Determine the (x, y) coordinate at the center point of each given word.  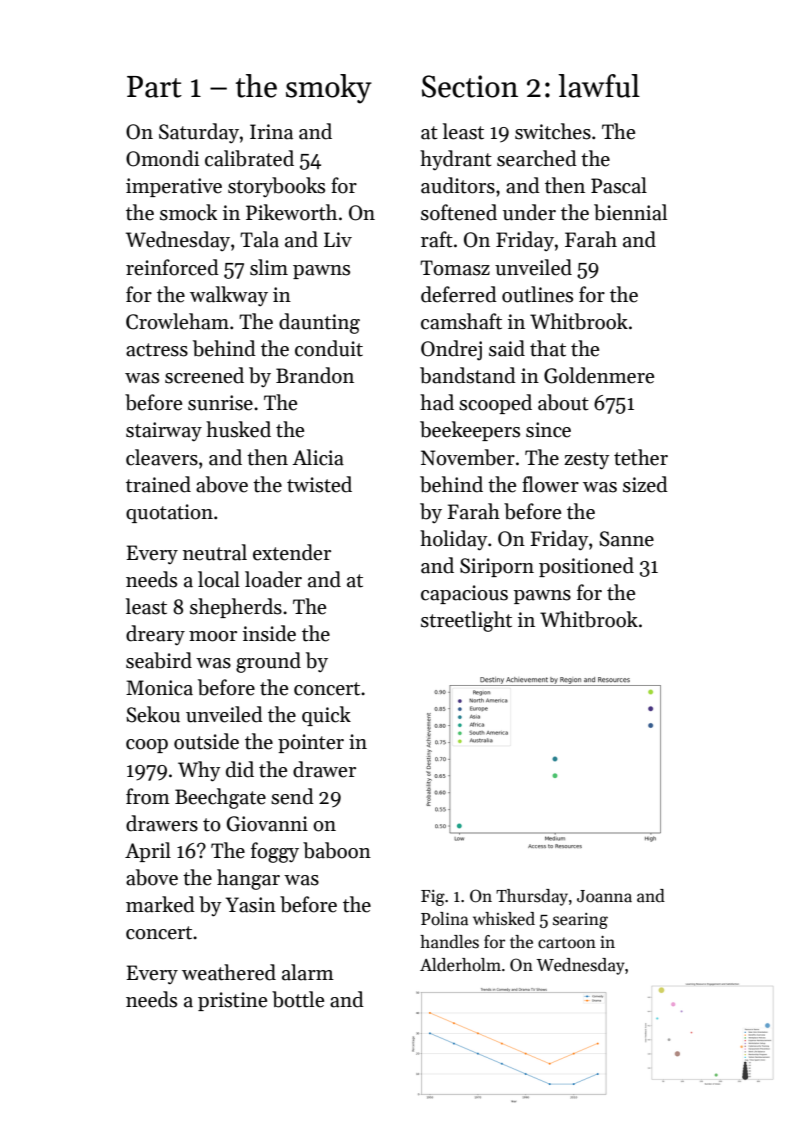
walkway (229, 296)
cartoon (567, 943)
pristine (232, 1001)
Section (470, 86)
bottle (298, 999)
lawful (599, 86)
